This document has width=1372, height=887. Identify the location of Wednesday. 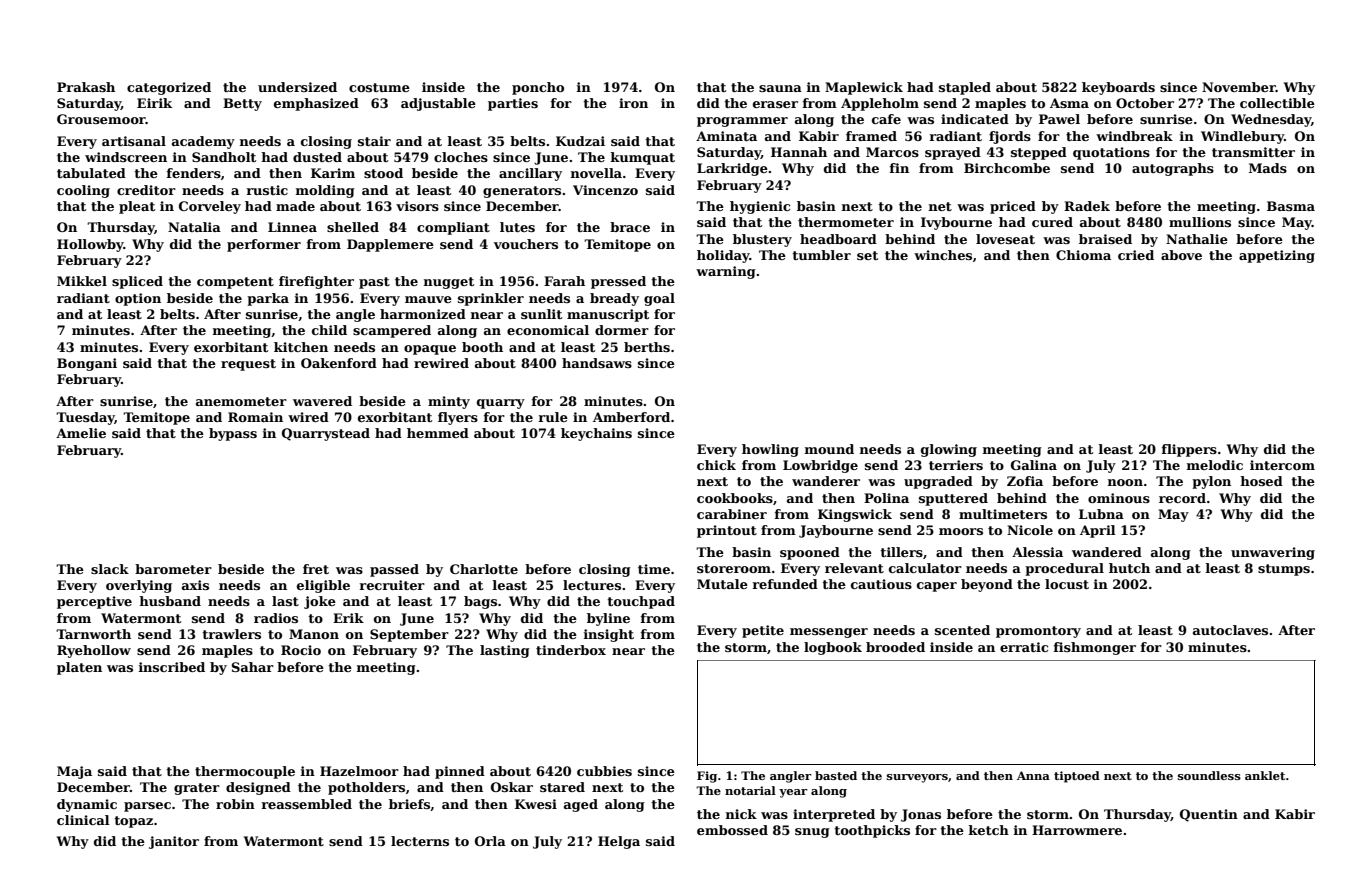
(1271, 120).
